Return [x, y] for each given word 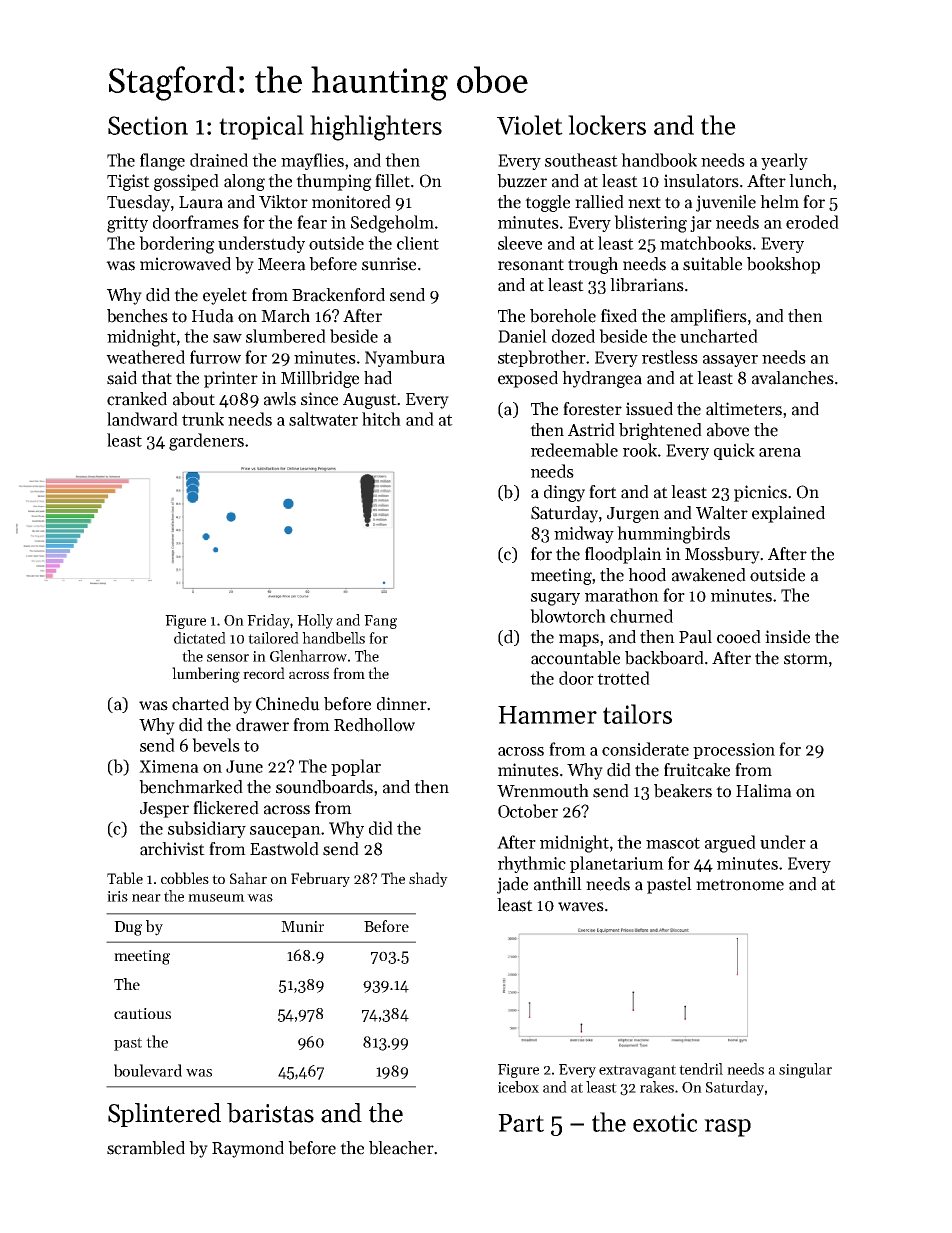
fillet [392, 181]
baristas [270, 1113]
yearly [784, 161]
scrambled [146, 1148]
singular [805, 1070]
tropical [261, 127]
